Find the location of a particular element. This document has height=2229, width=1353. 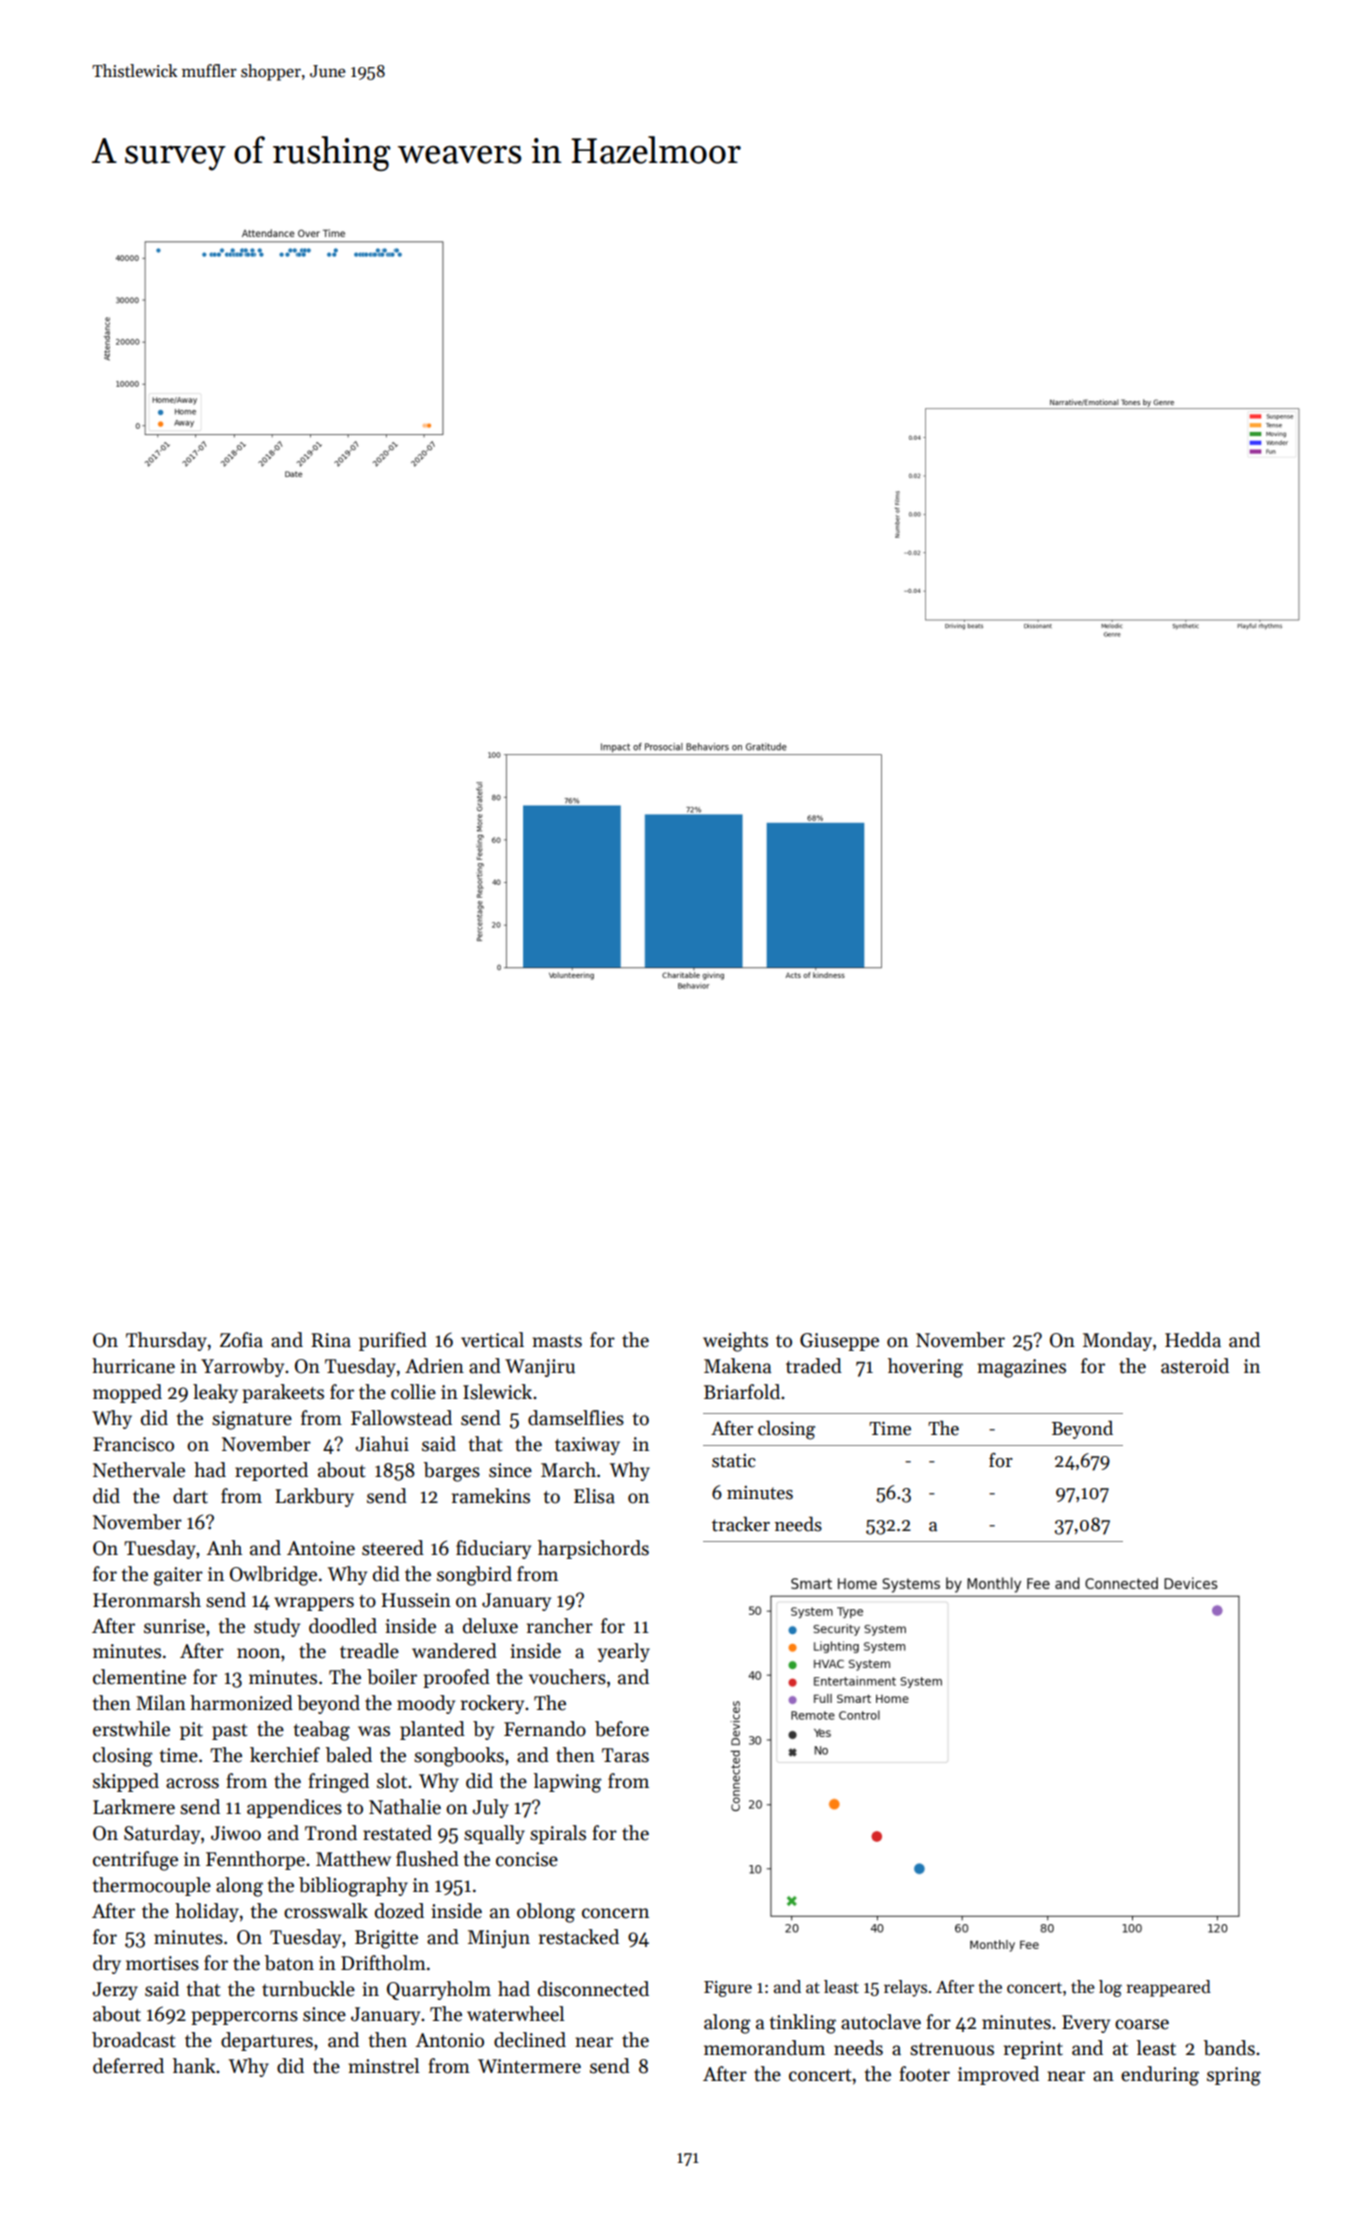

Jerzy is located at coordinates (115, 1991).
